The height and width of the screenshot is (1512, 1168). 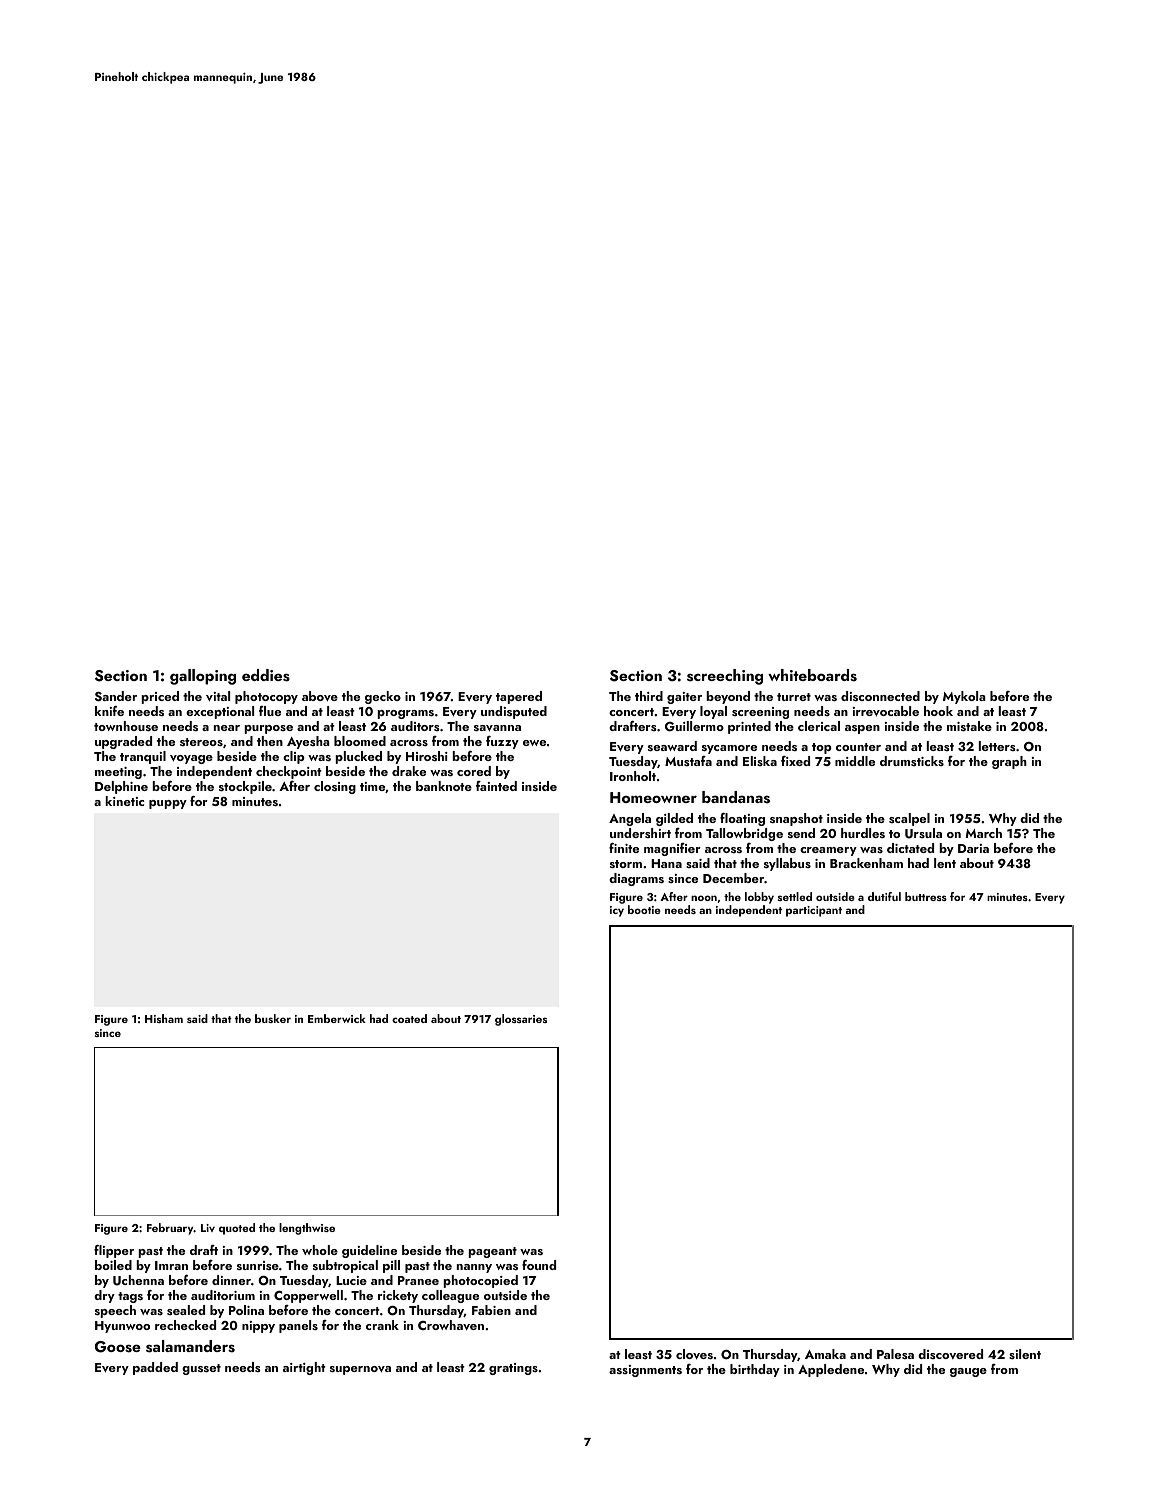 What do you see at coordinates (644, 909) in the screenshot?
I see `bootie` at bounding box center [644, 909].
